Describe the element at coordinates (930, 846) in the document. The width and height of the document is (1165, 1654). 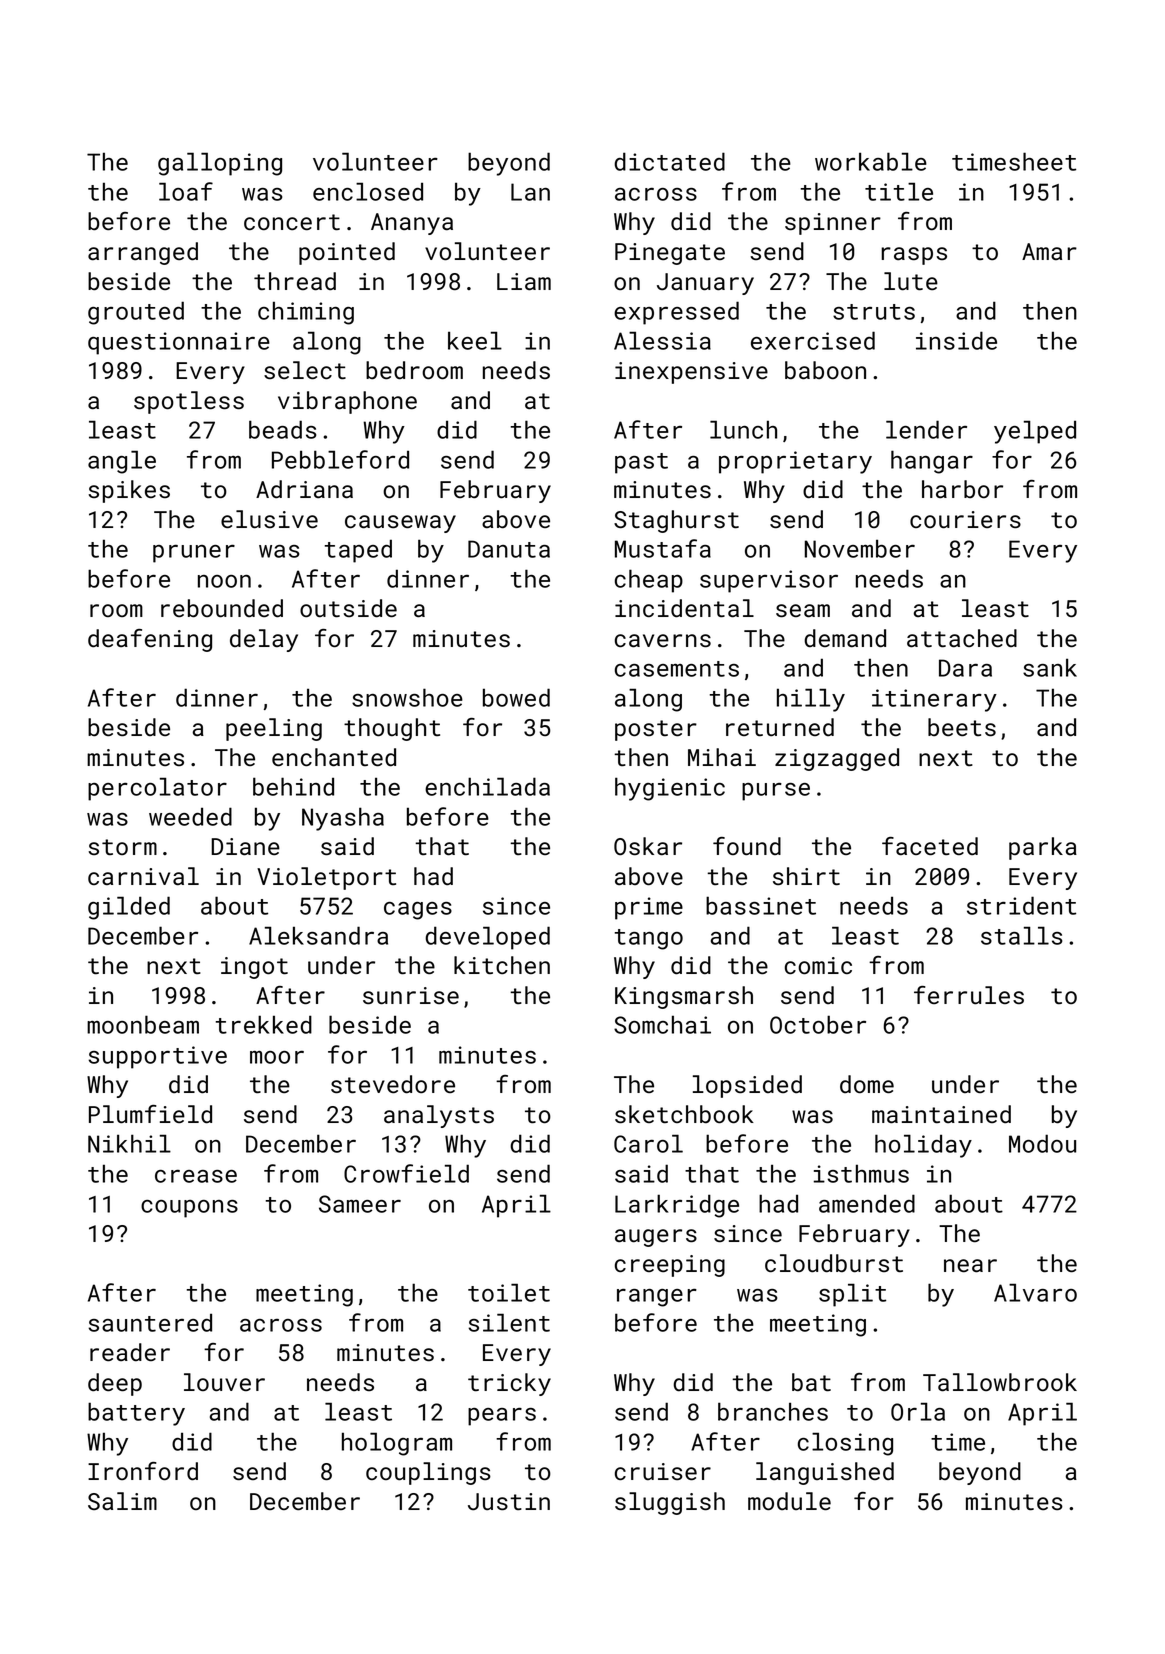
I see `faceted` at that location.
